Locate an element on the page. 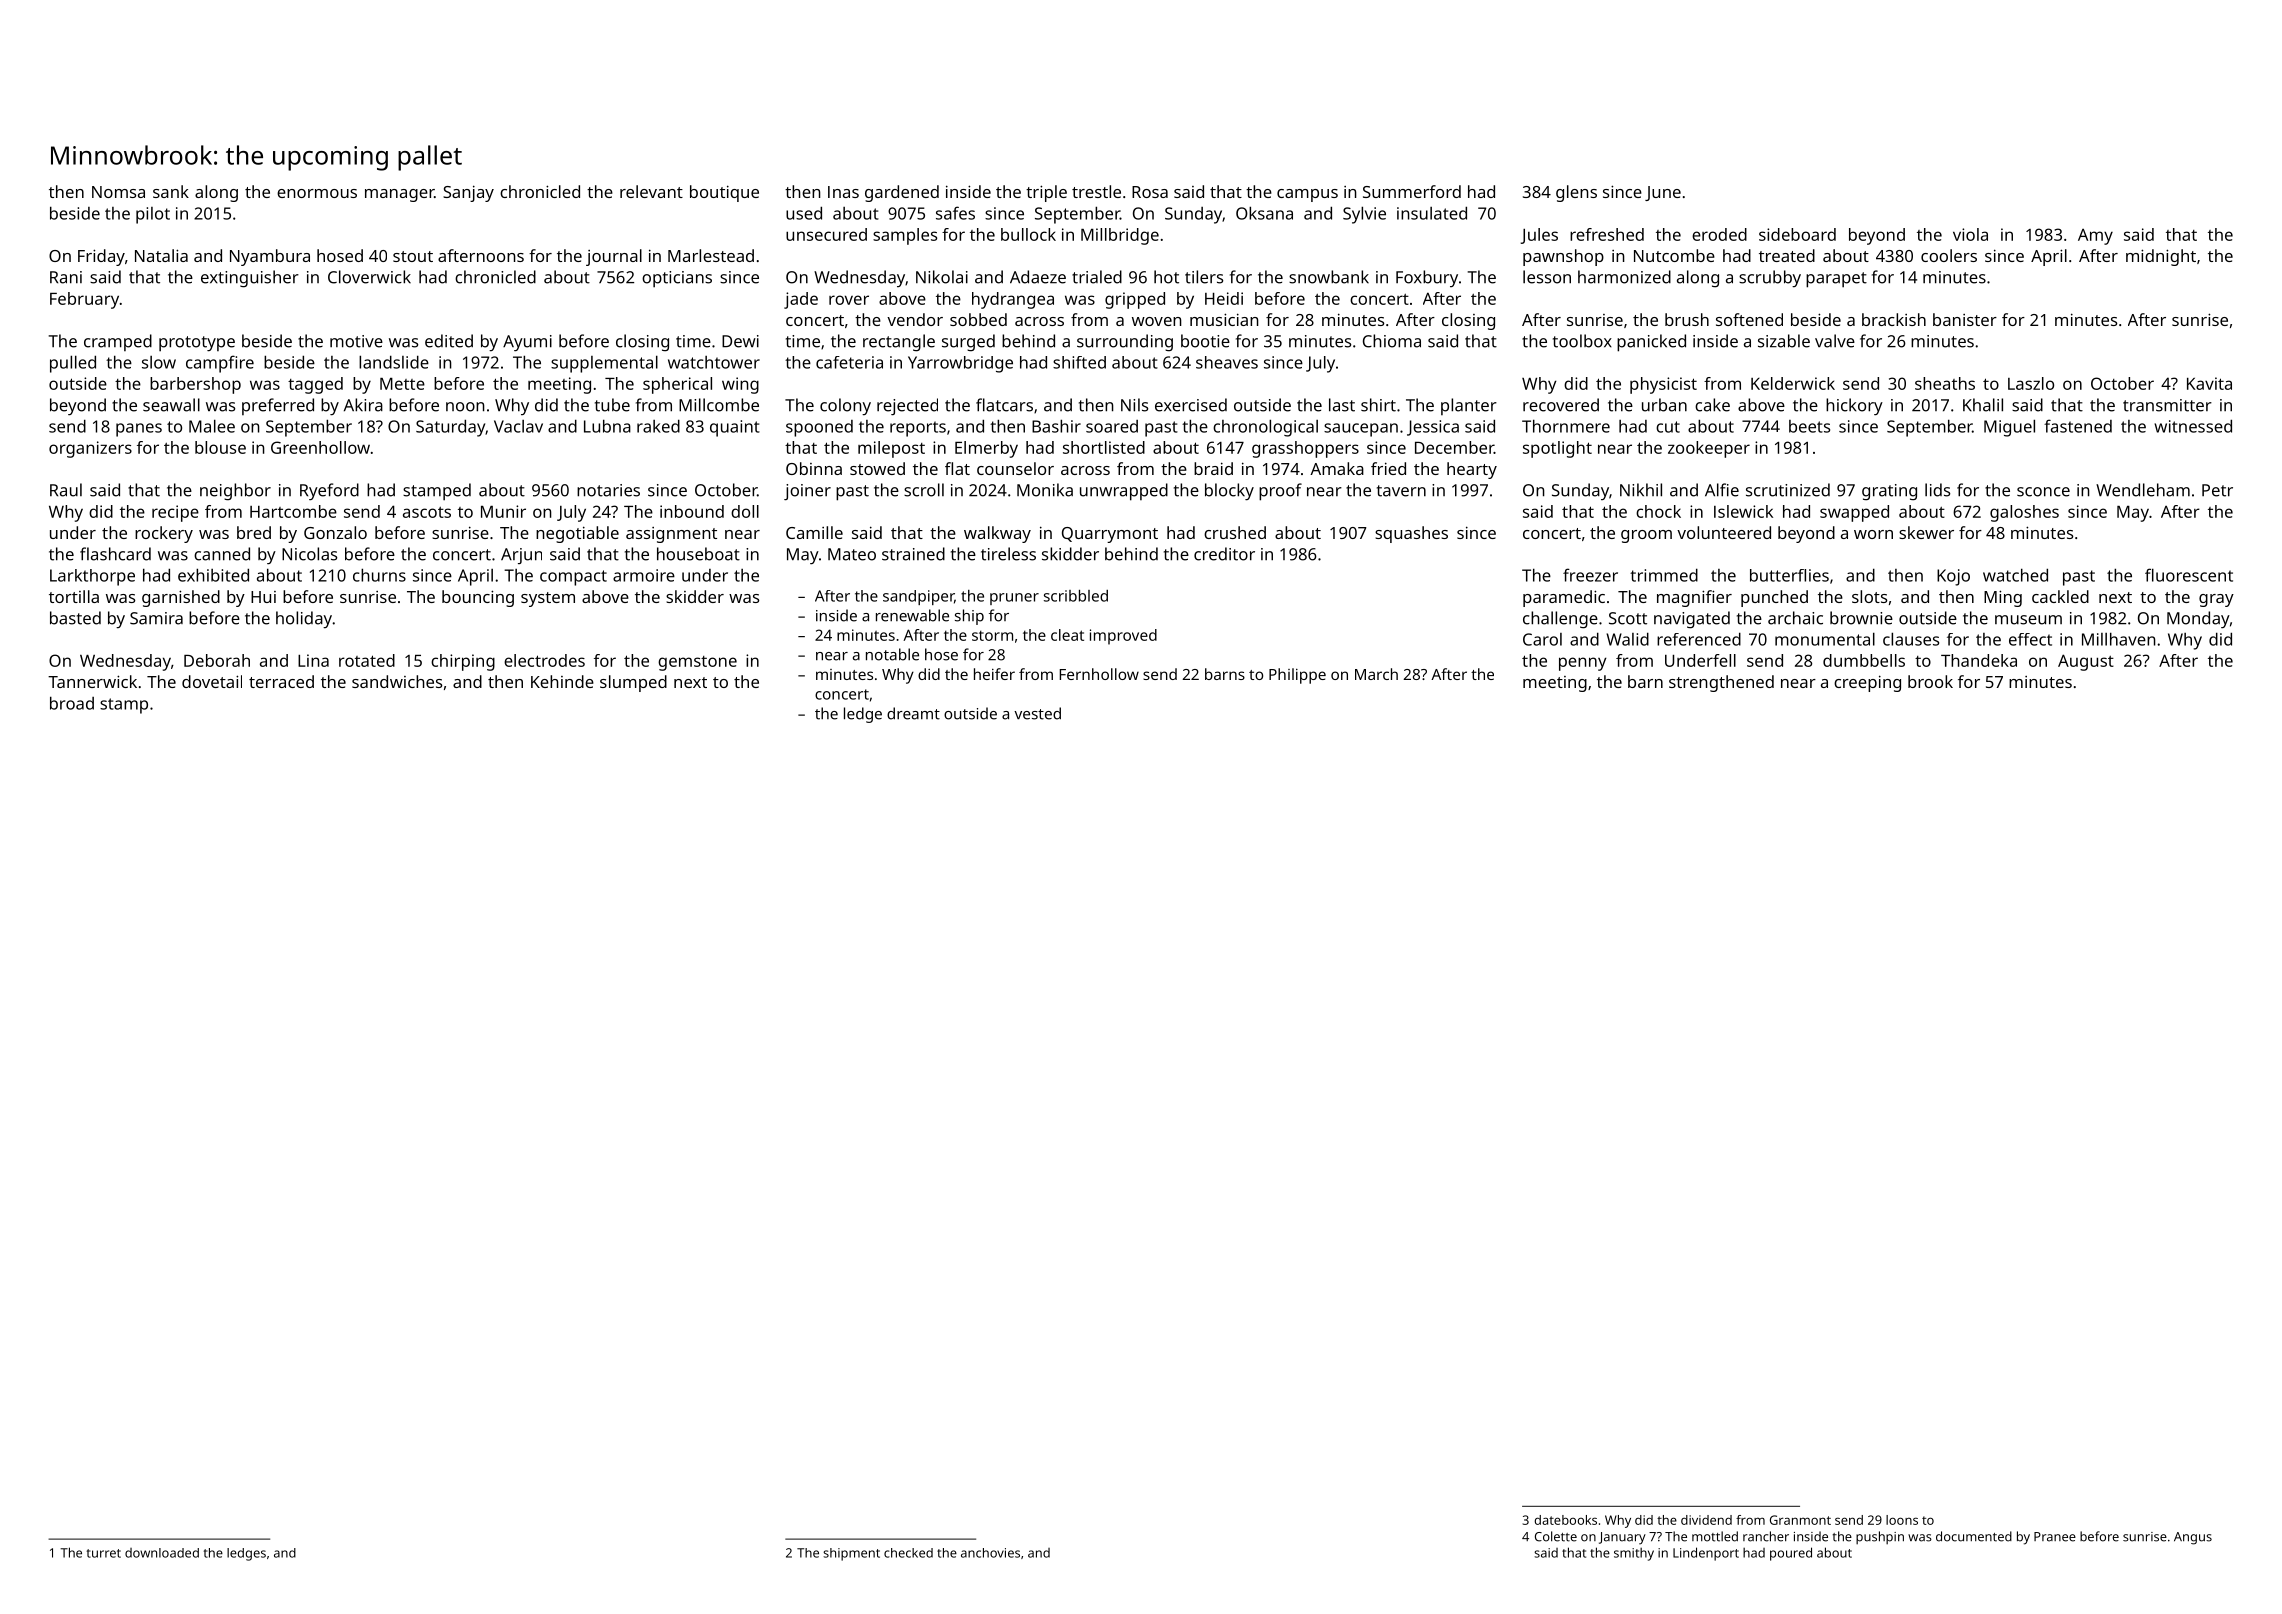 This document has height=1614, width=2282. downloaded is located at coordinates (162, 1553).
